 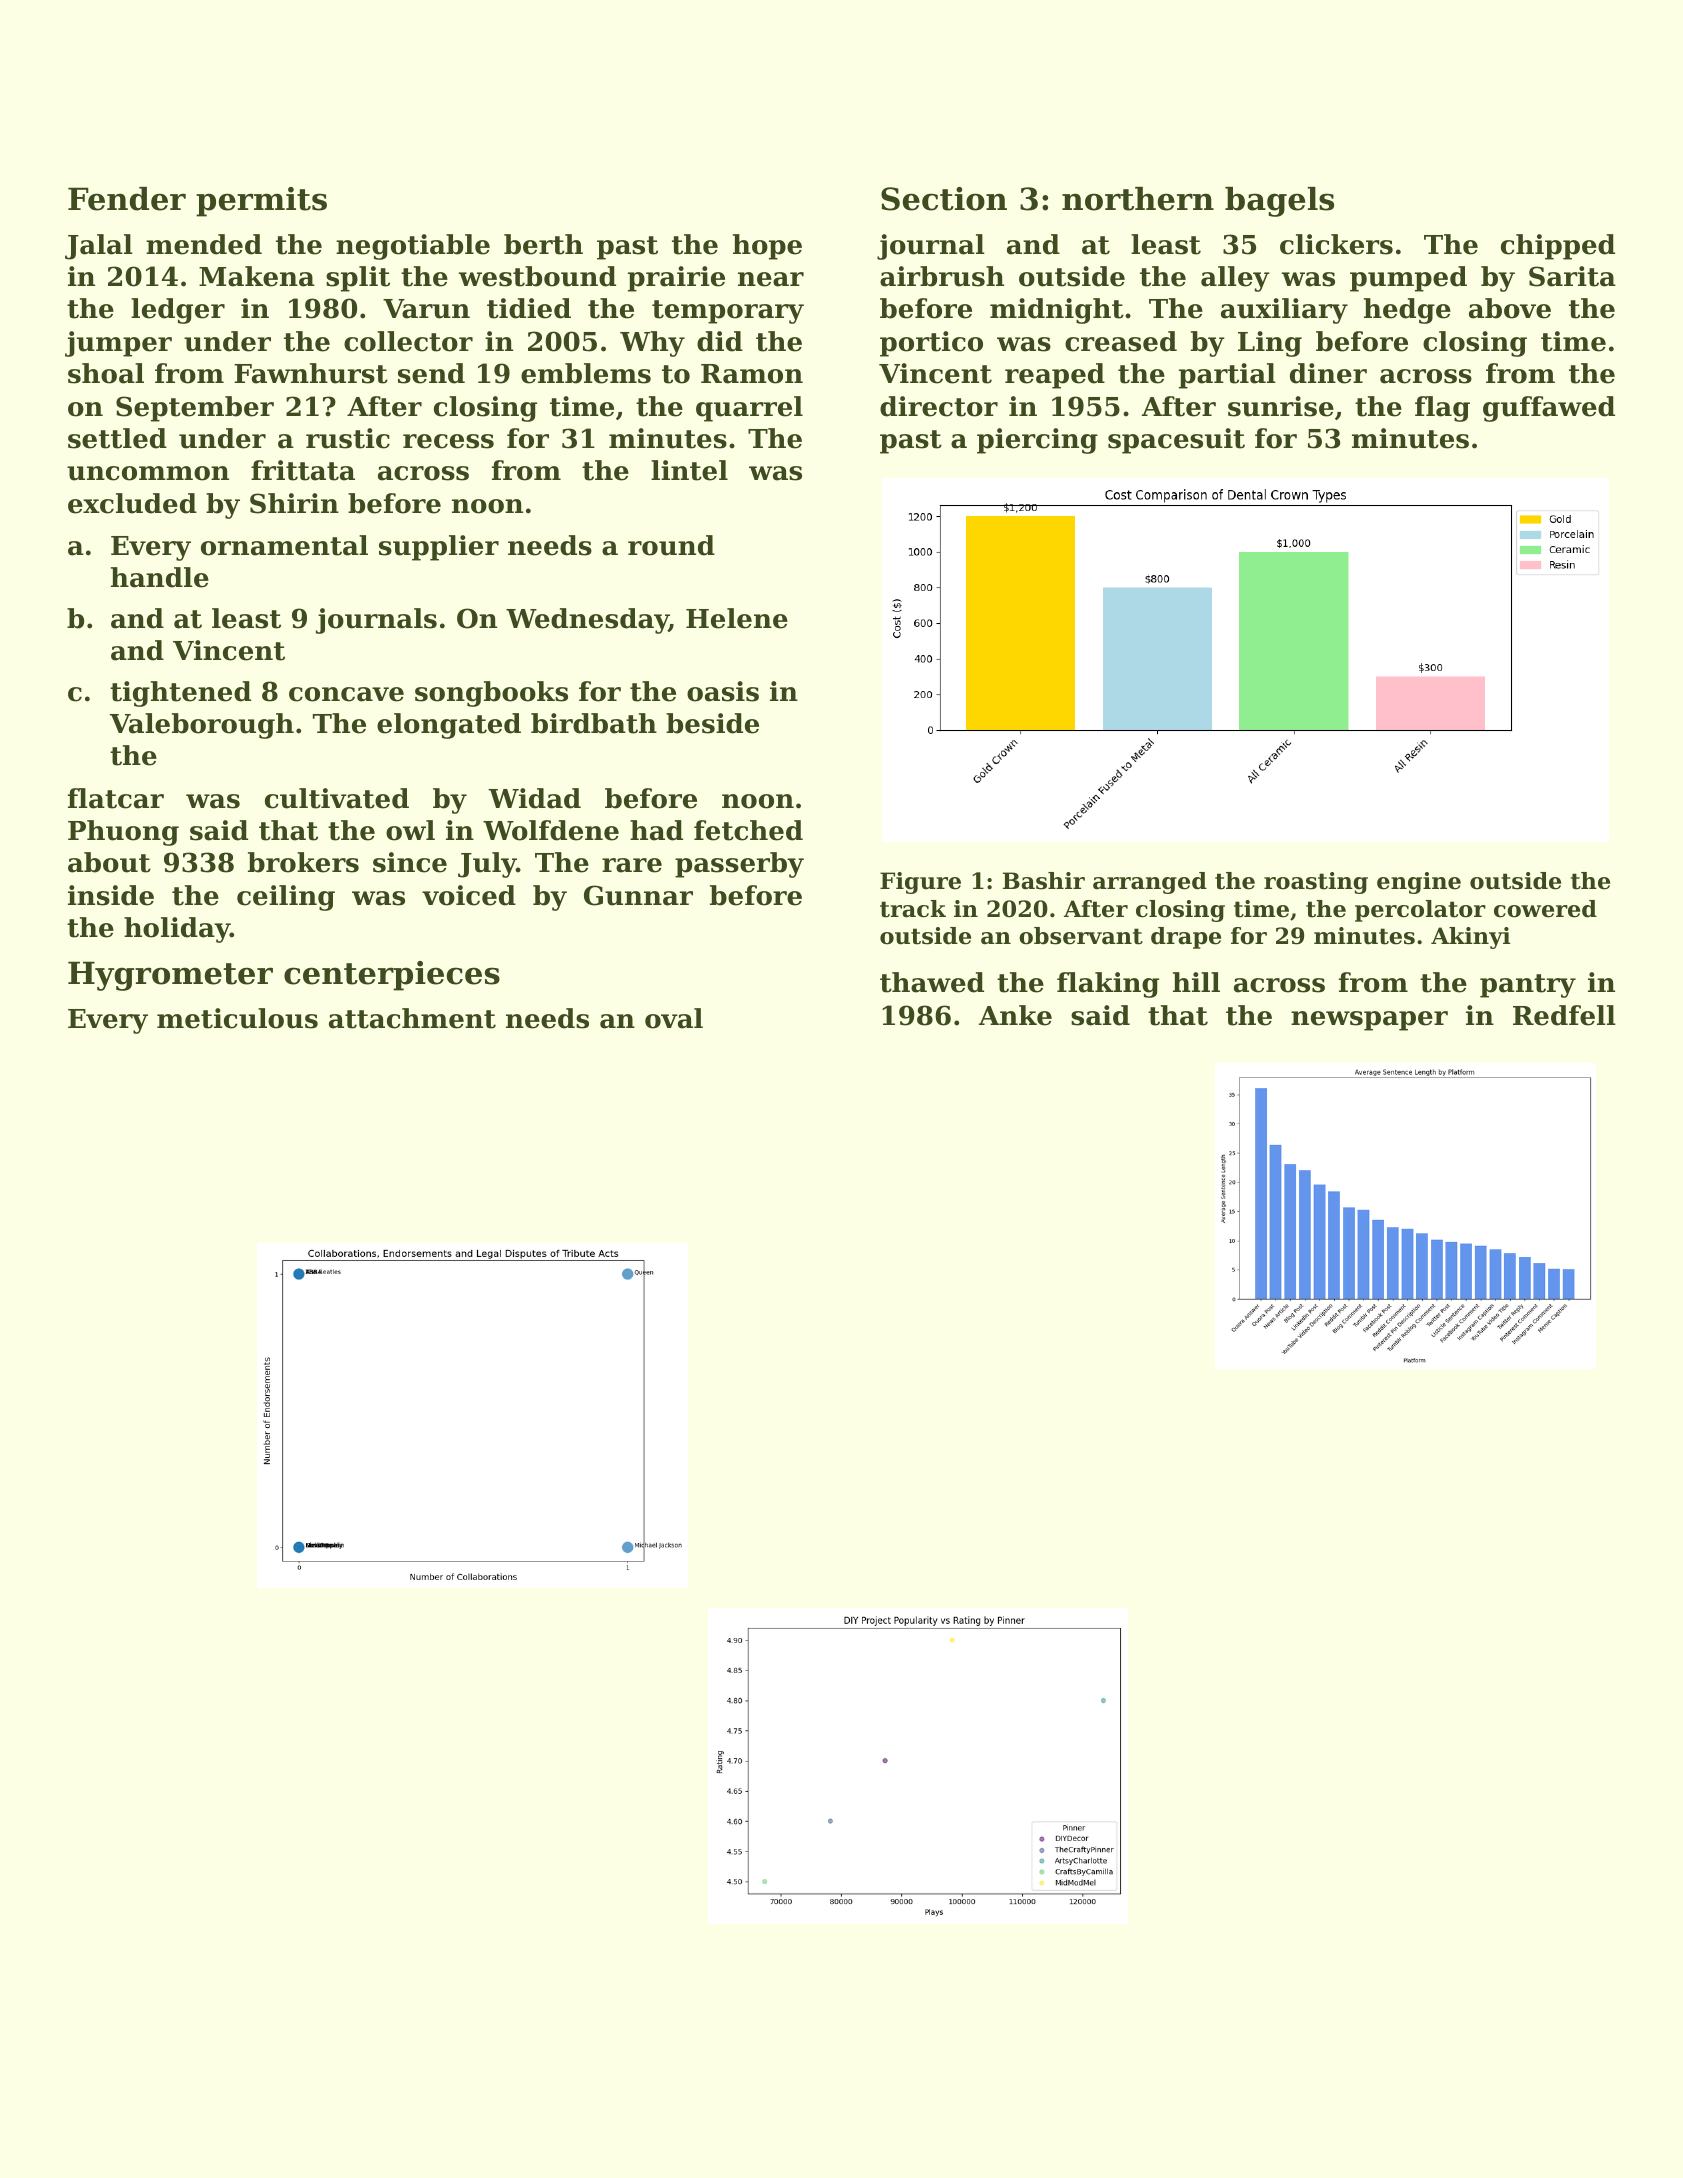 What do you see at coordinates (412, 1018) in the screenshot?
I see `attachment` at bounding box center [412, 1018].
